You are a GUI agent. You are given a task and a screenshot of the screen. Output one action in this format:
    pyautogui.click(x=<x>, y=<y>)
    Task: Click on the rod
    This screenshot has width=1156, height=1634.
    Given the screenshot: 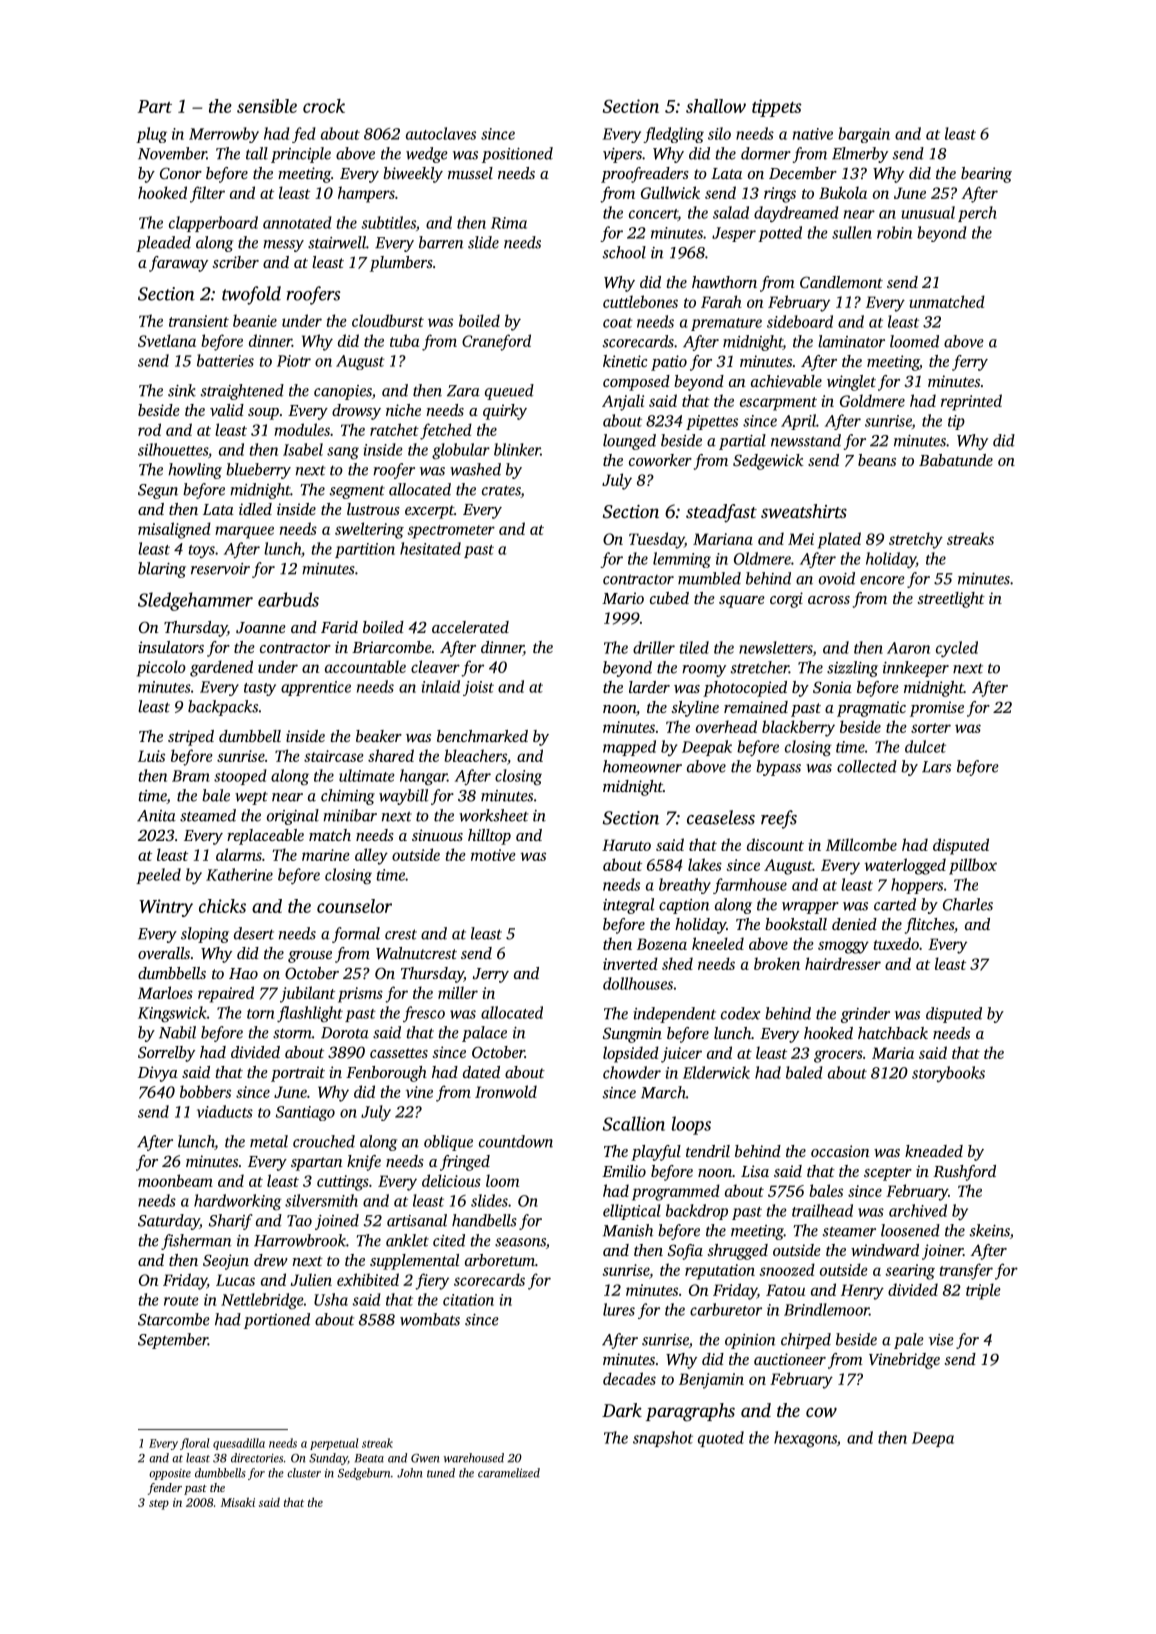 What is the action you would take?
    pyautogui.click(x=149, y=429)
